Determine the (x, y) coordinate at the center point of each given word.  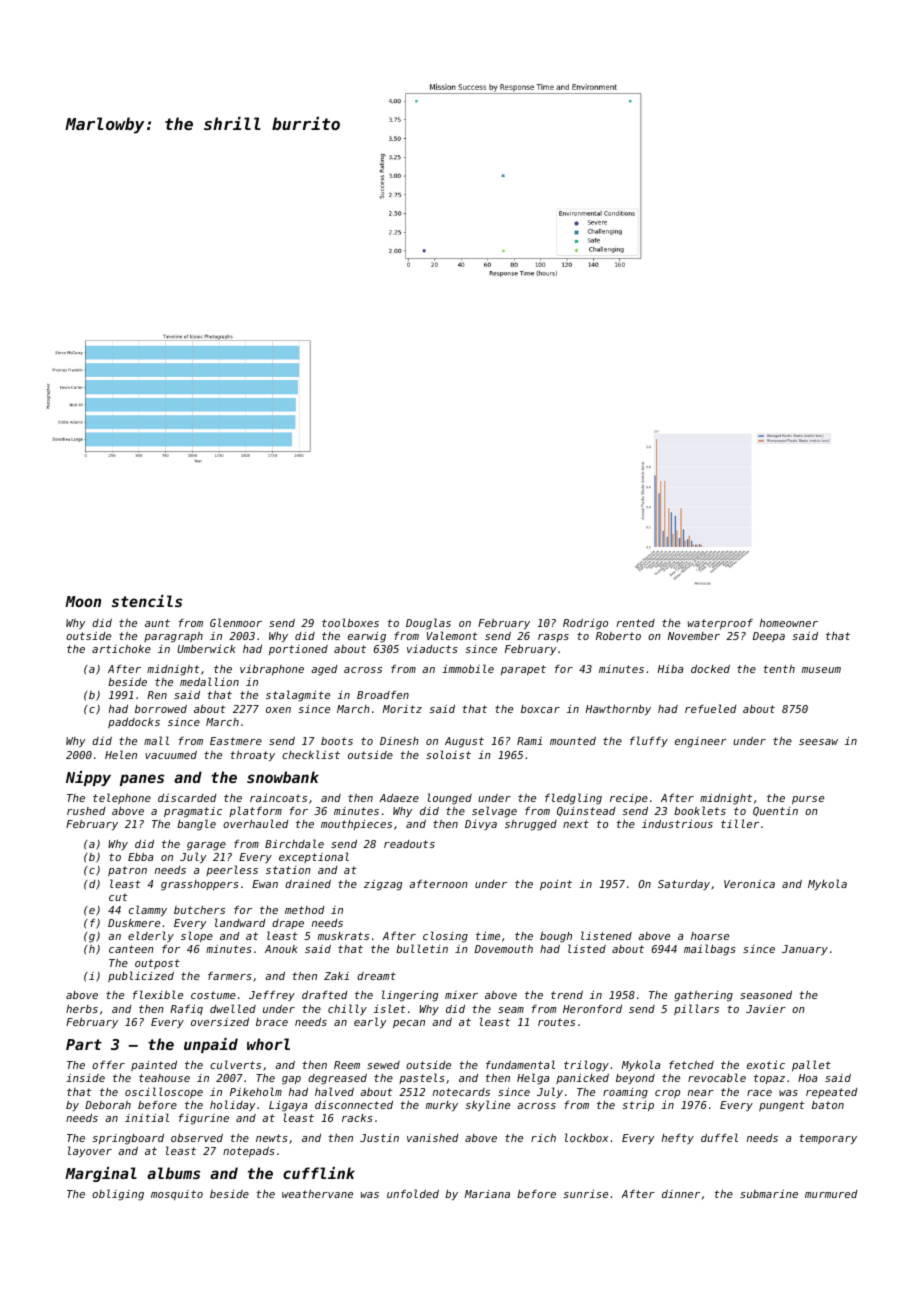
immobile (468, 668)
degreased (337, 1079)
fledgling (573, 799)
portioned (298, 650)
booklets (700, 810)
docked (710, 669)
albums (173, 1173)
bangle (196, 825)
